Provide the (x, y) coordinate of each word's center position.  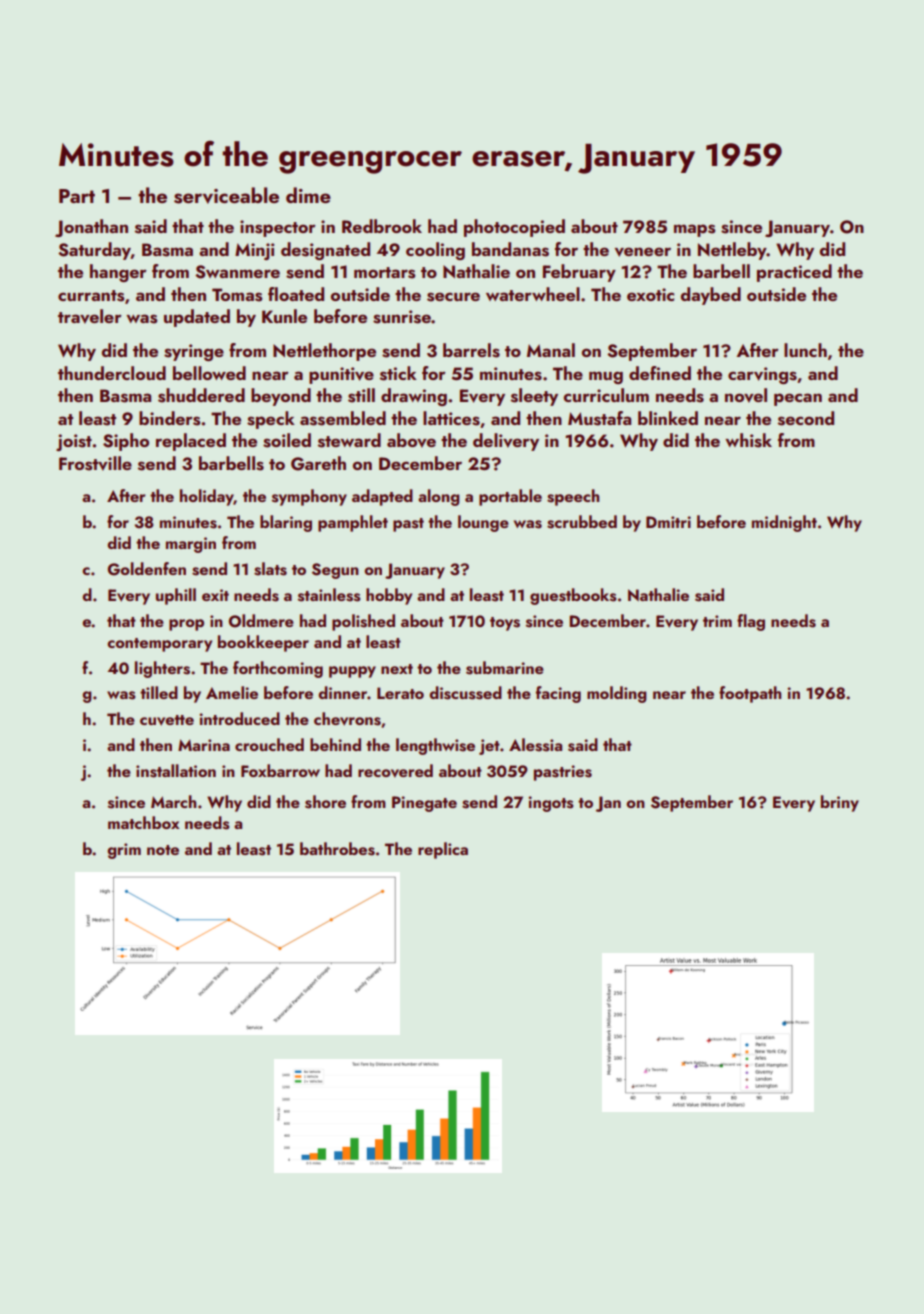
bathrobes (337, 849)
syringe (194, 352)
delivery (506, 442)
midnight (784, 523)
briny (840, 803)
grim (124, 851)
